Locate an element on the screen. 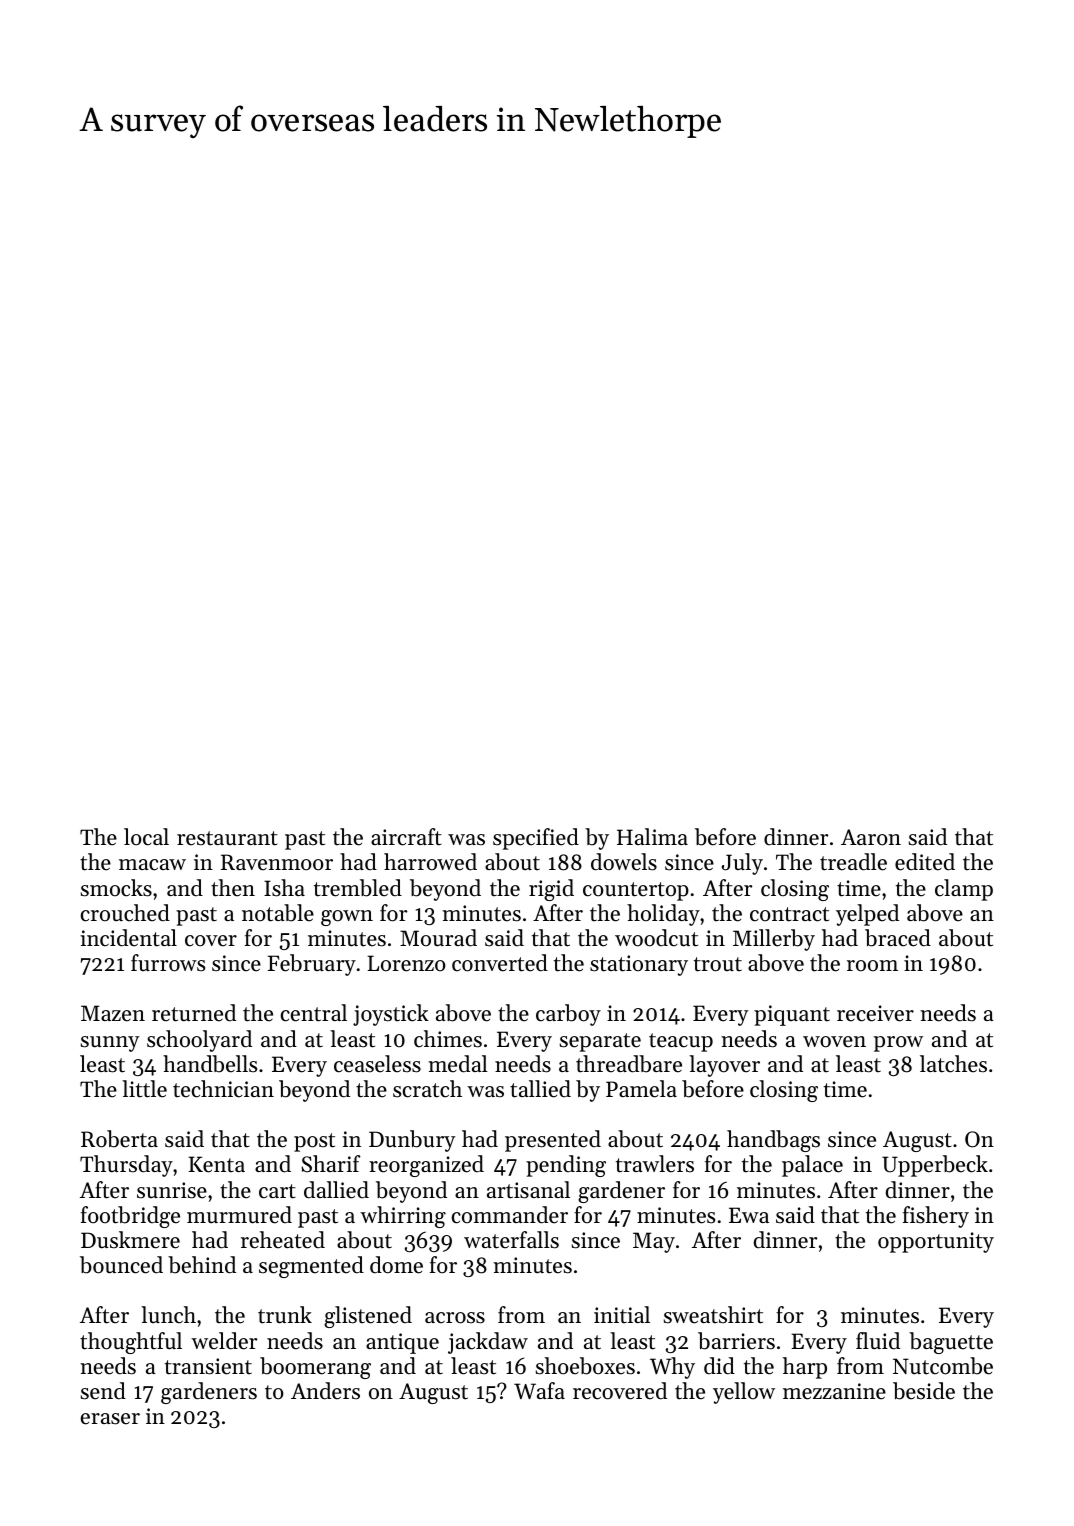 This screenshot has height=1526, width=1074. Dunbury is located at coordinates (412, 1141).
